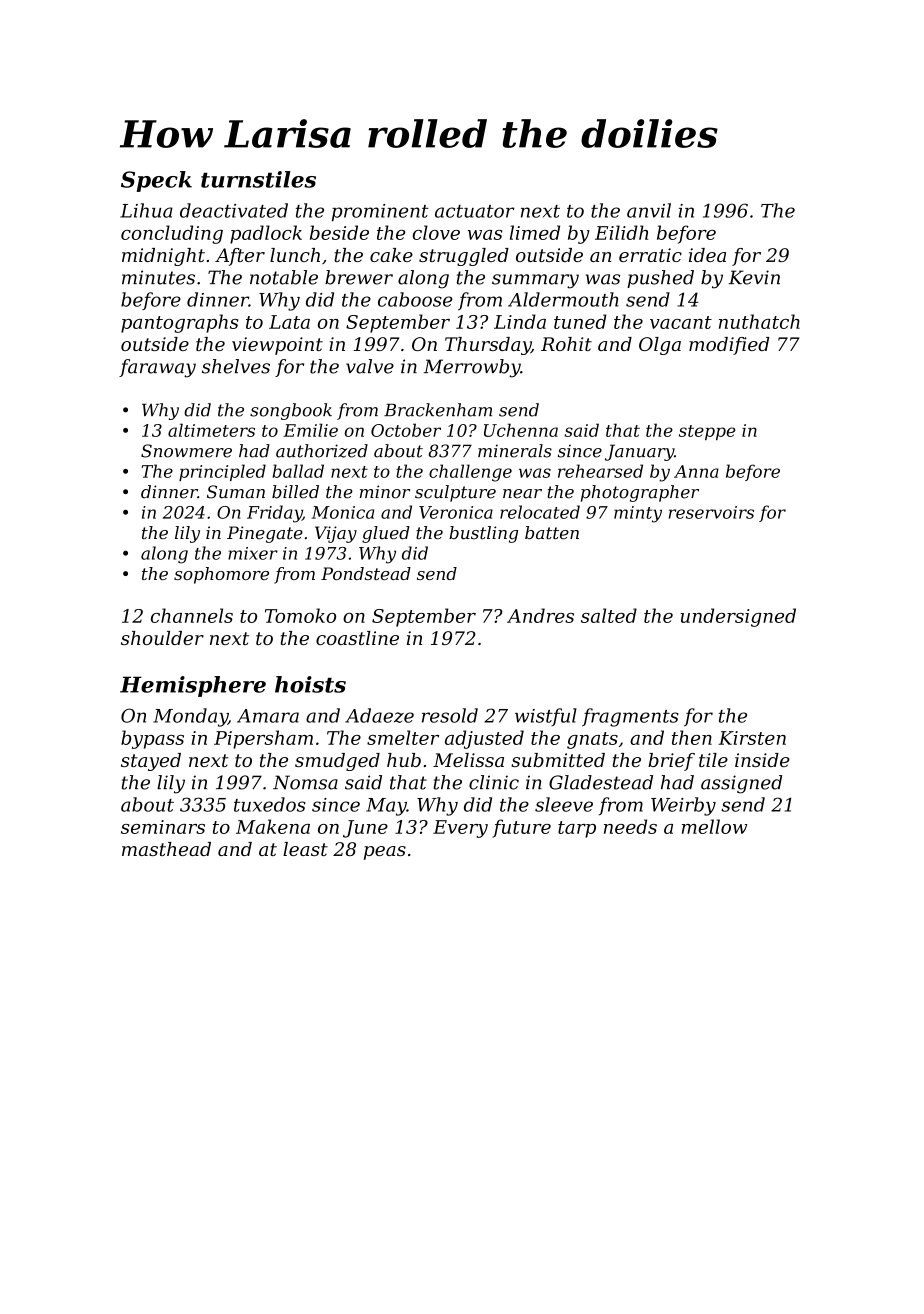 This screenshot has width=924, height=1314. Describe the element at coordinates (696, 471) in the screenshot. I see `Anna` at that location.
